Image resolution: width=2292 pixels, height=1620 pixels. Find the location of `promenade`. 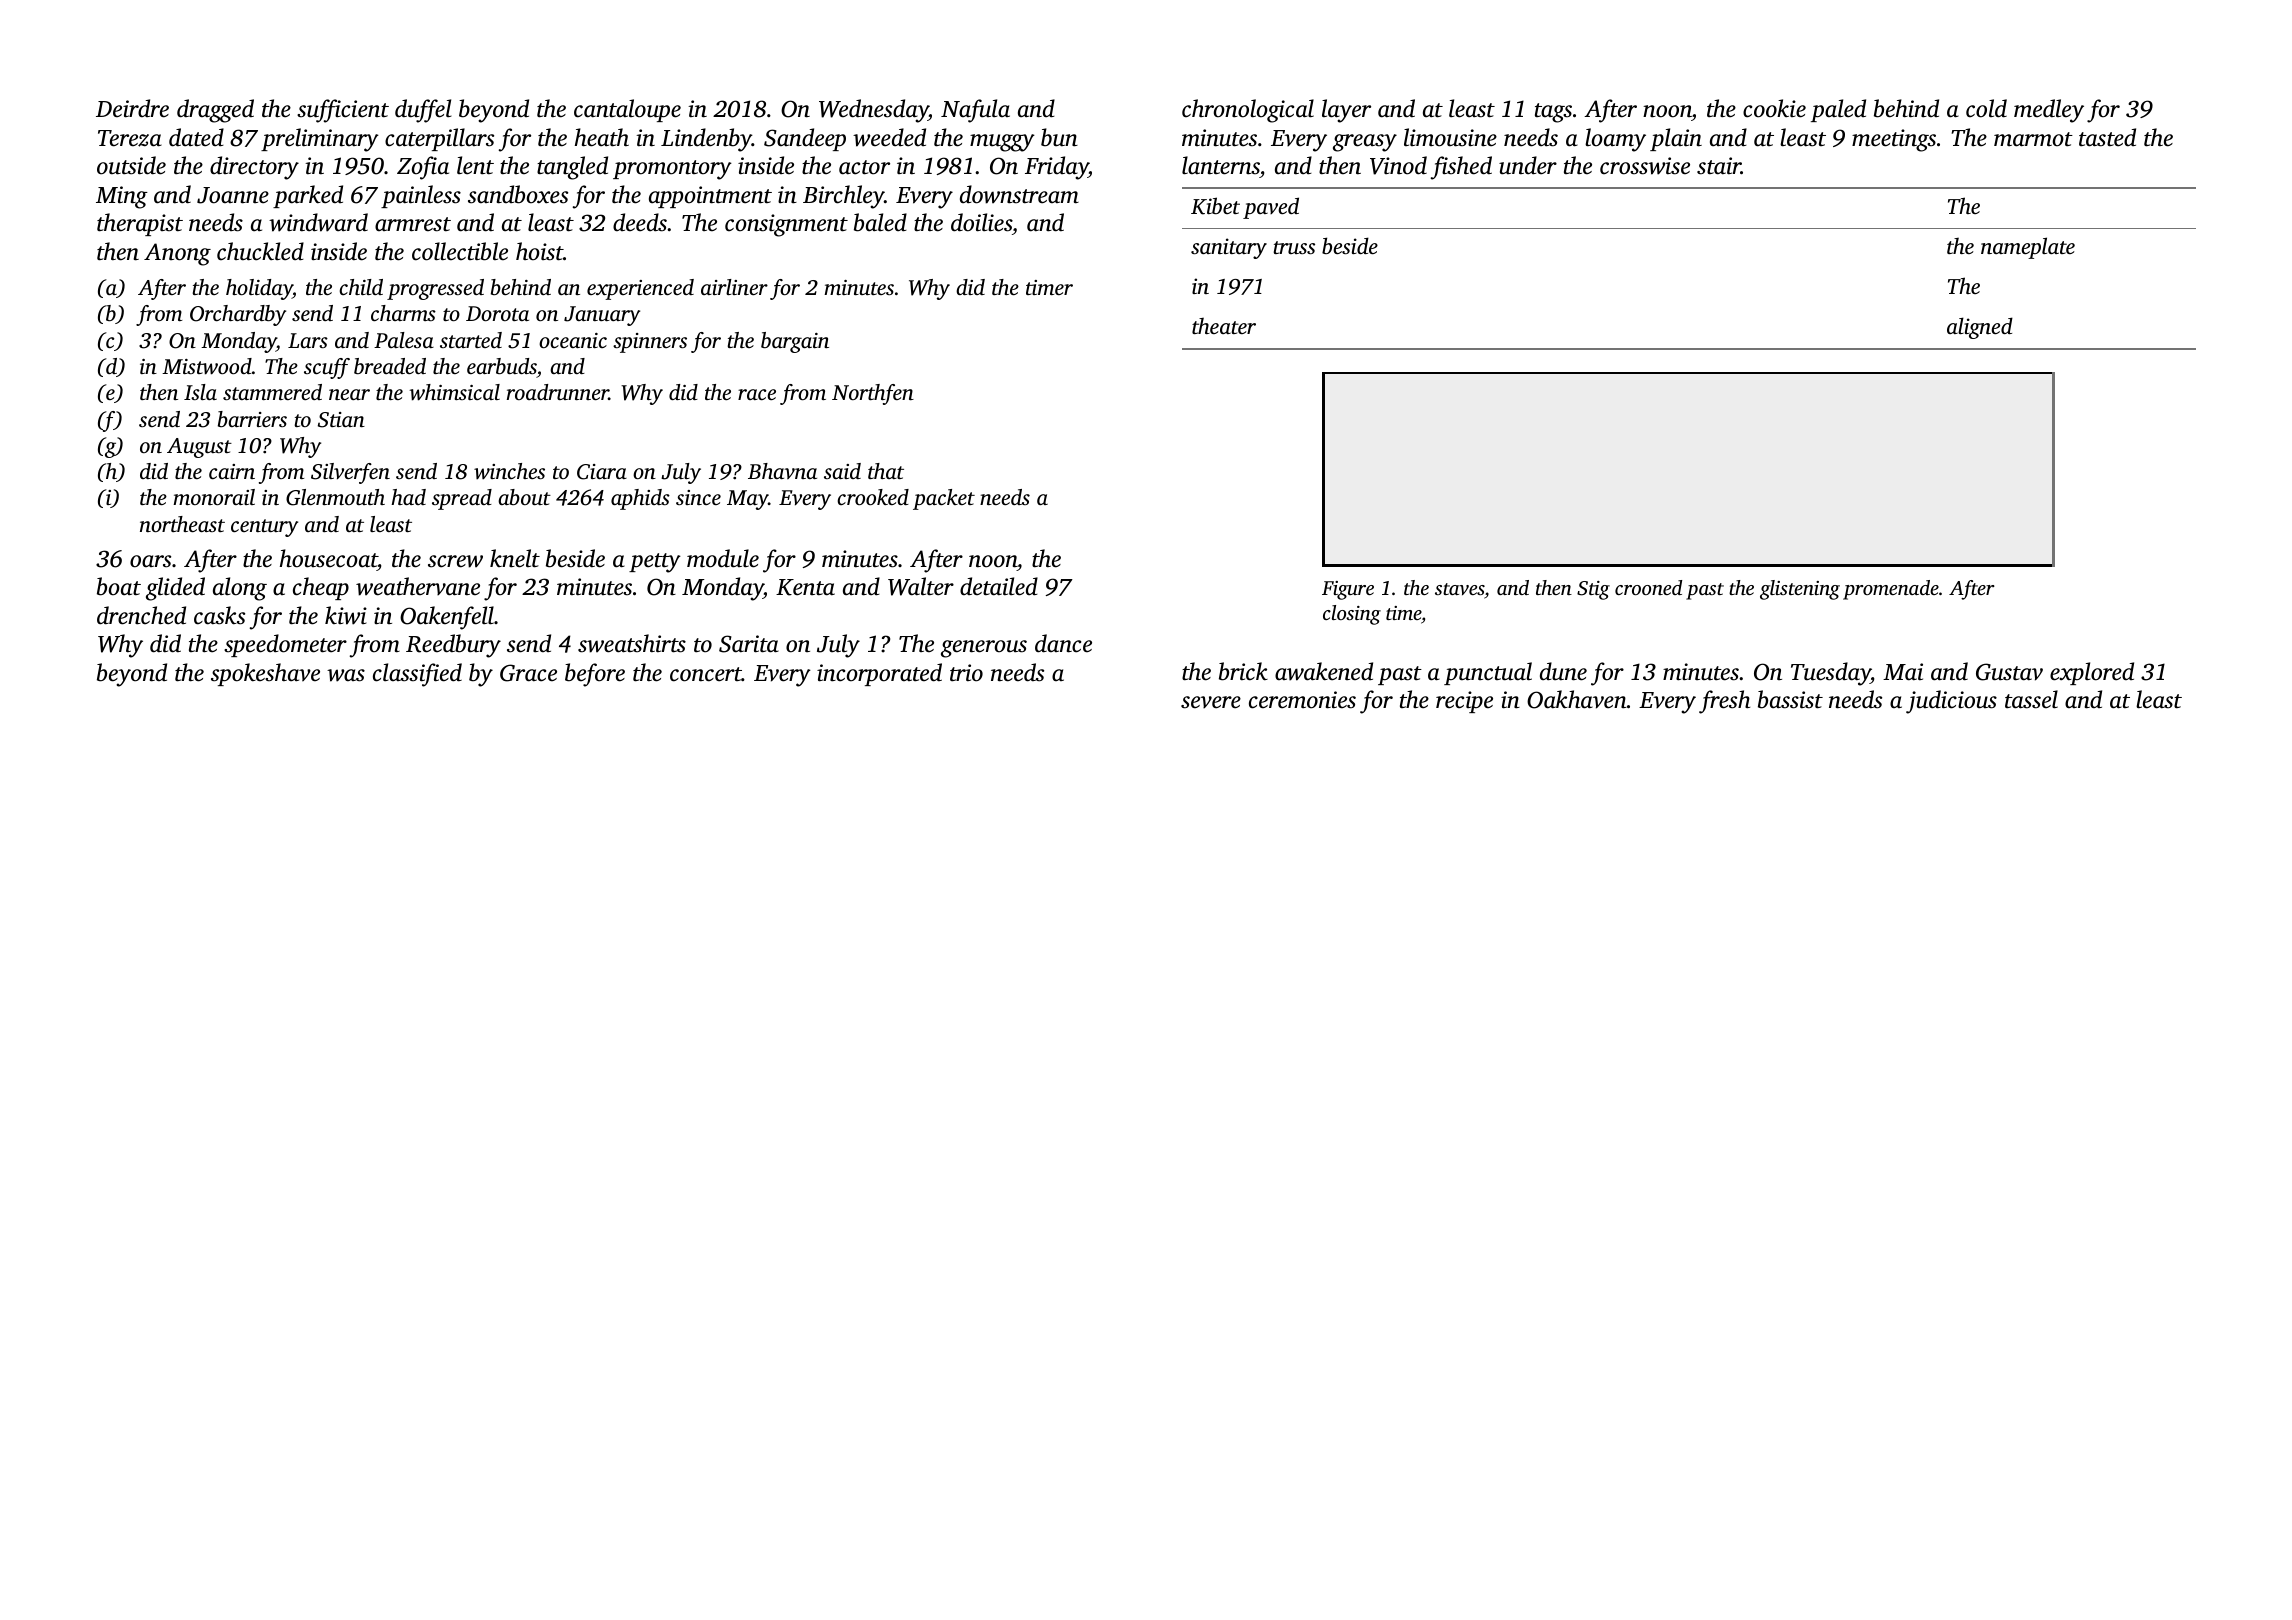

promenade is located at coordinates (1891, 590).
